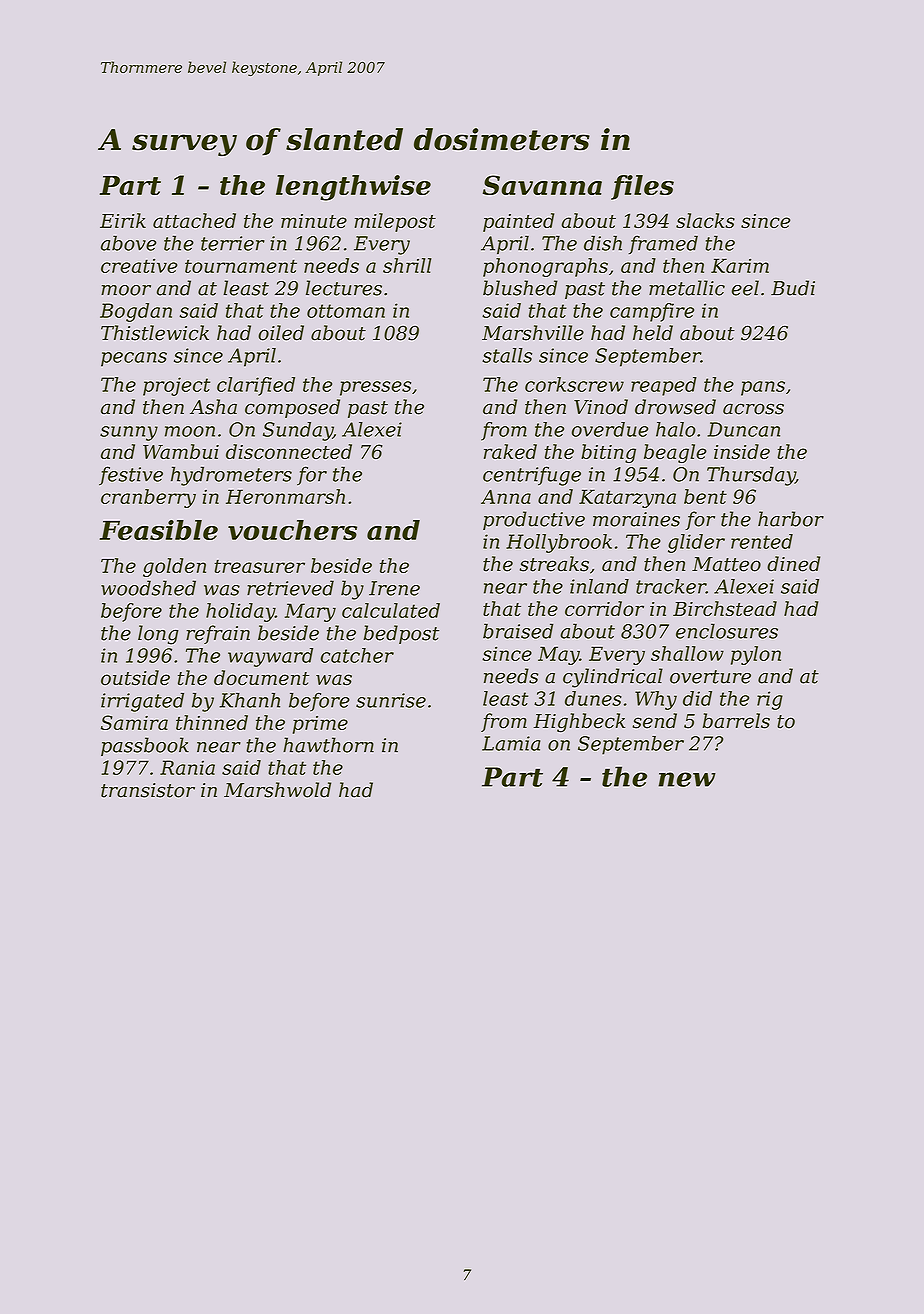 The image size is (924, 1314). Describe the element at coordinates (394, 588) in the screenshot. I see `Irene` at that location.
